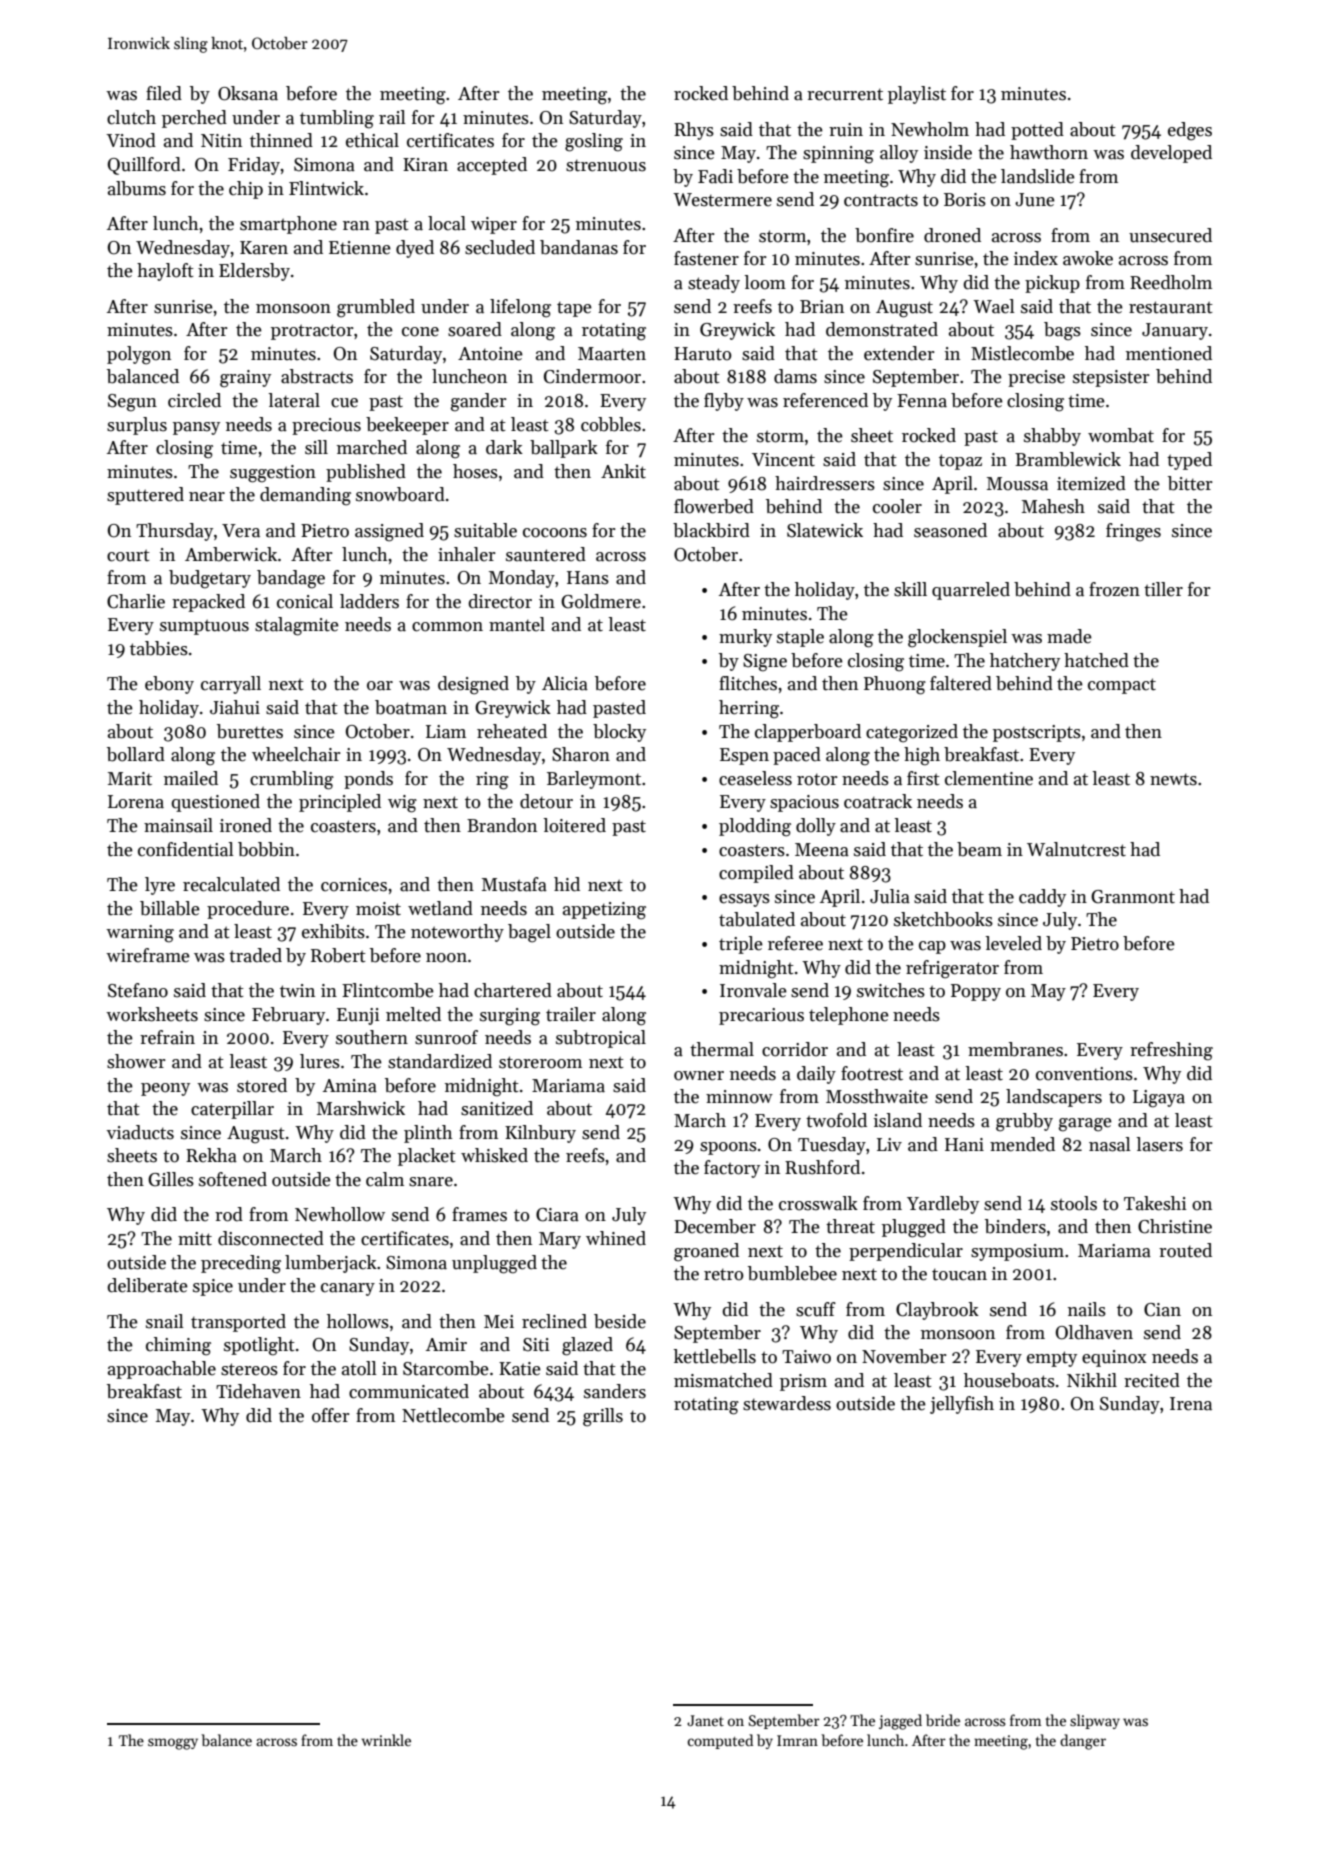 The width and height of the screenshot is (1320, 1867). Describe the element at coordinates (173, 1744) in the screenshot. I see `smoggy` at that location.
